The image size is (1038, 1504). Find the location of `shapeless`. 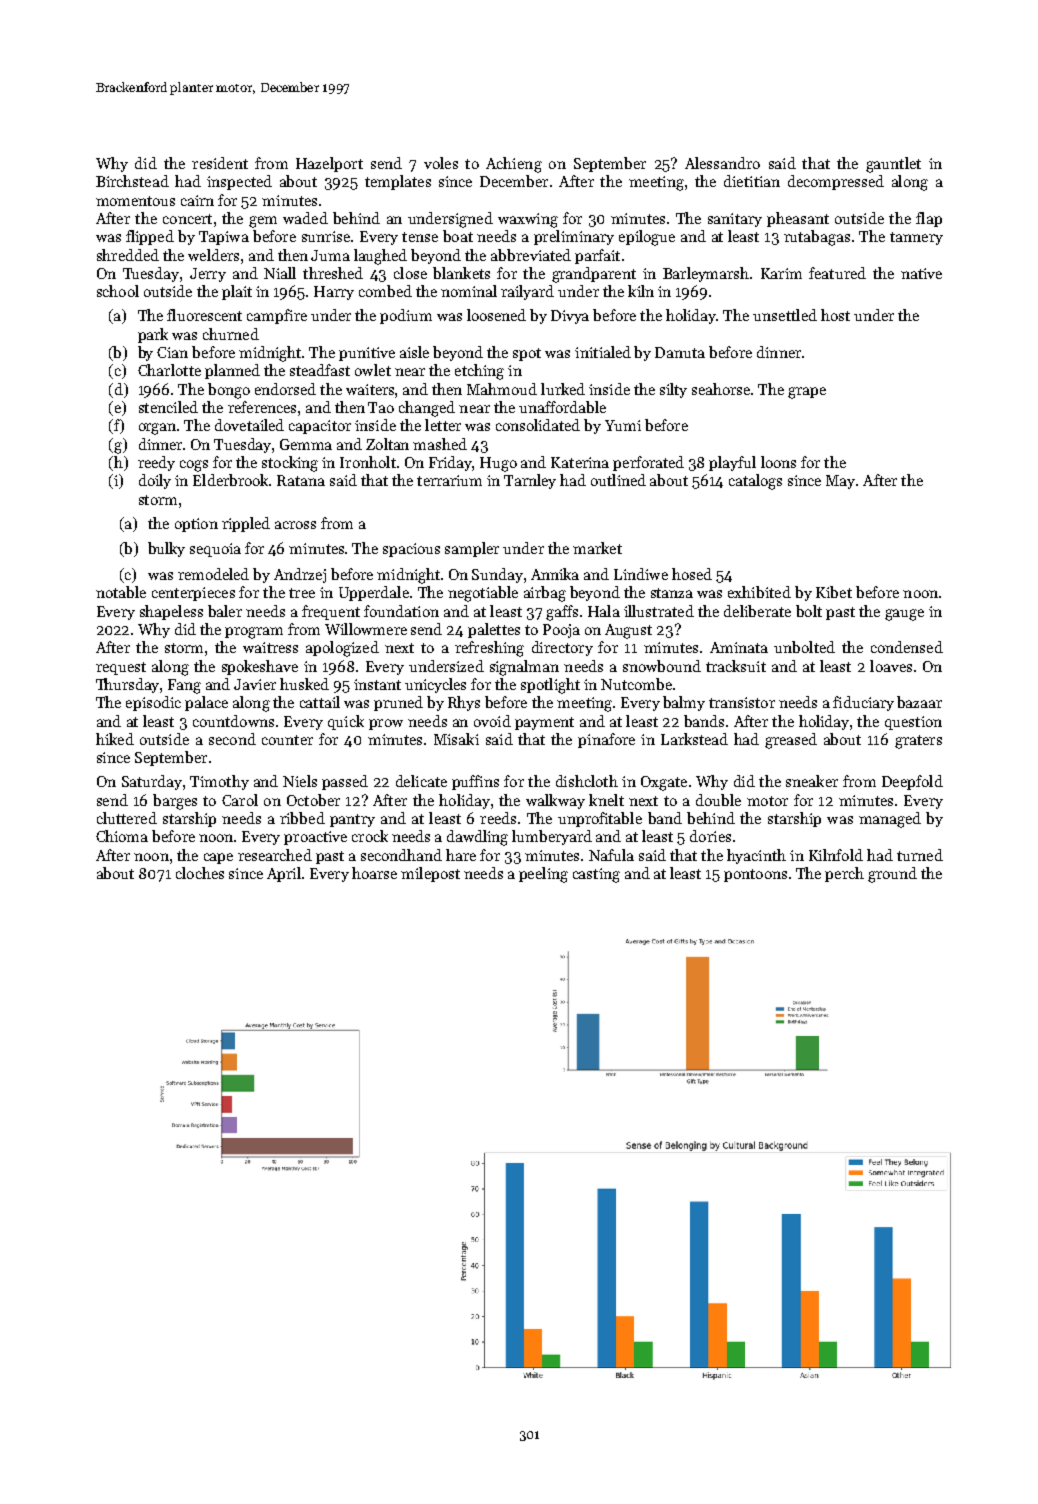

shapeless is located at coordinates (171, 612).
